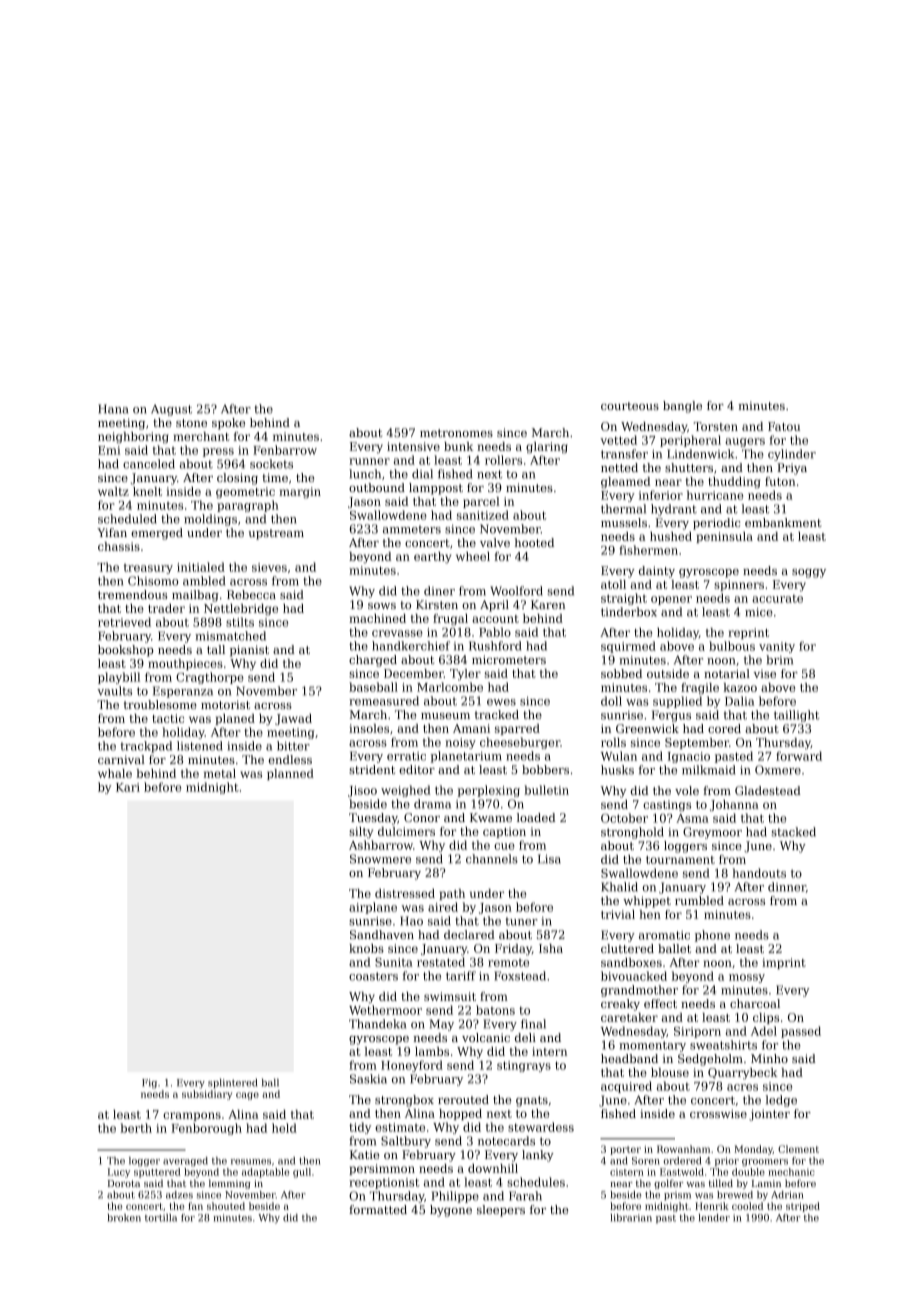 The height and width of the screenshot is (1308, 924). Describe the element at coordinates (269, 567) in the screenshot. I see `sieves` at that location.
